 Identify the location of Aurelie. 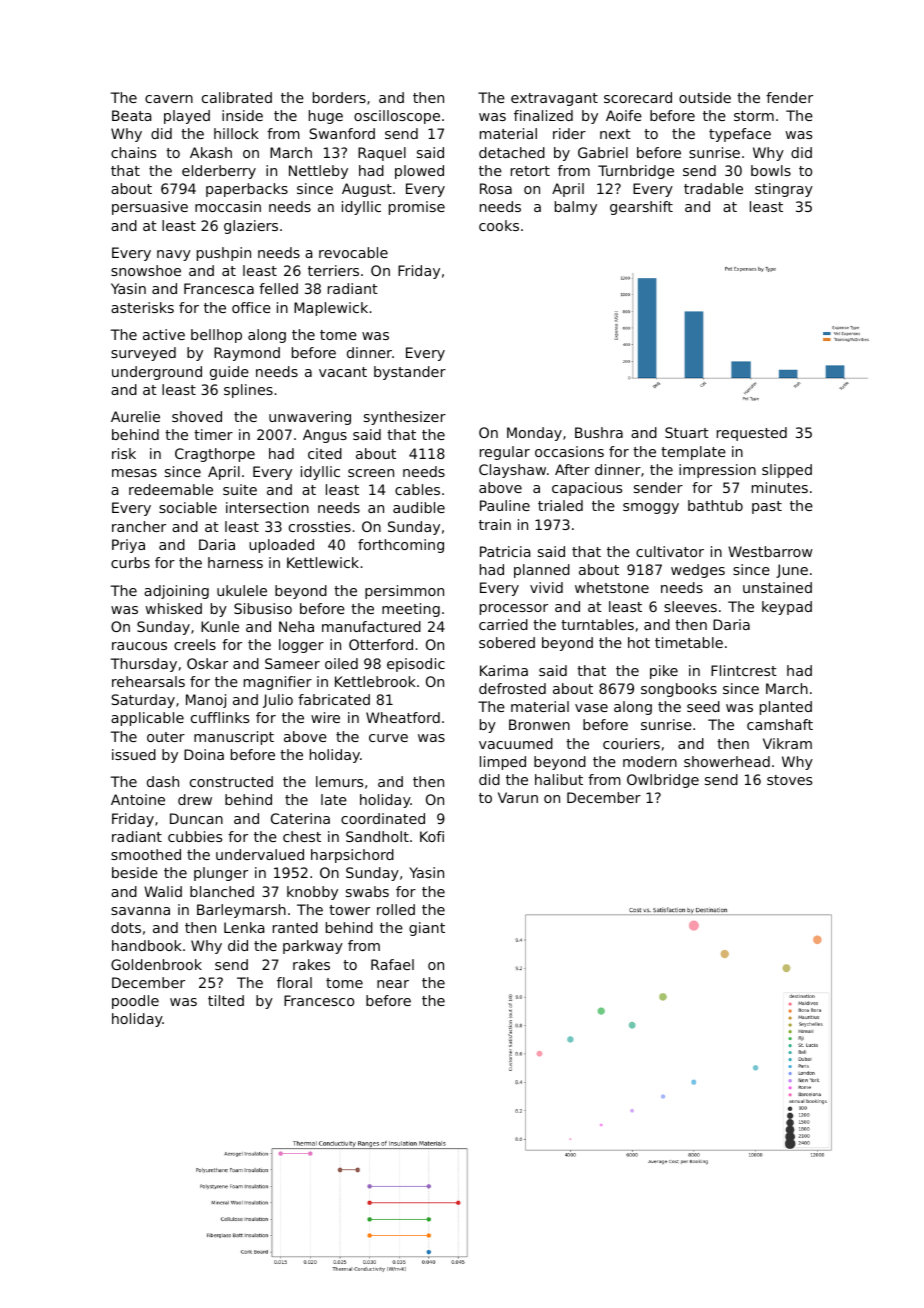
(135, 416).
